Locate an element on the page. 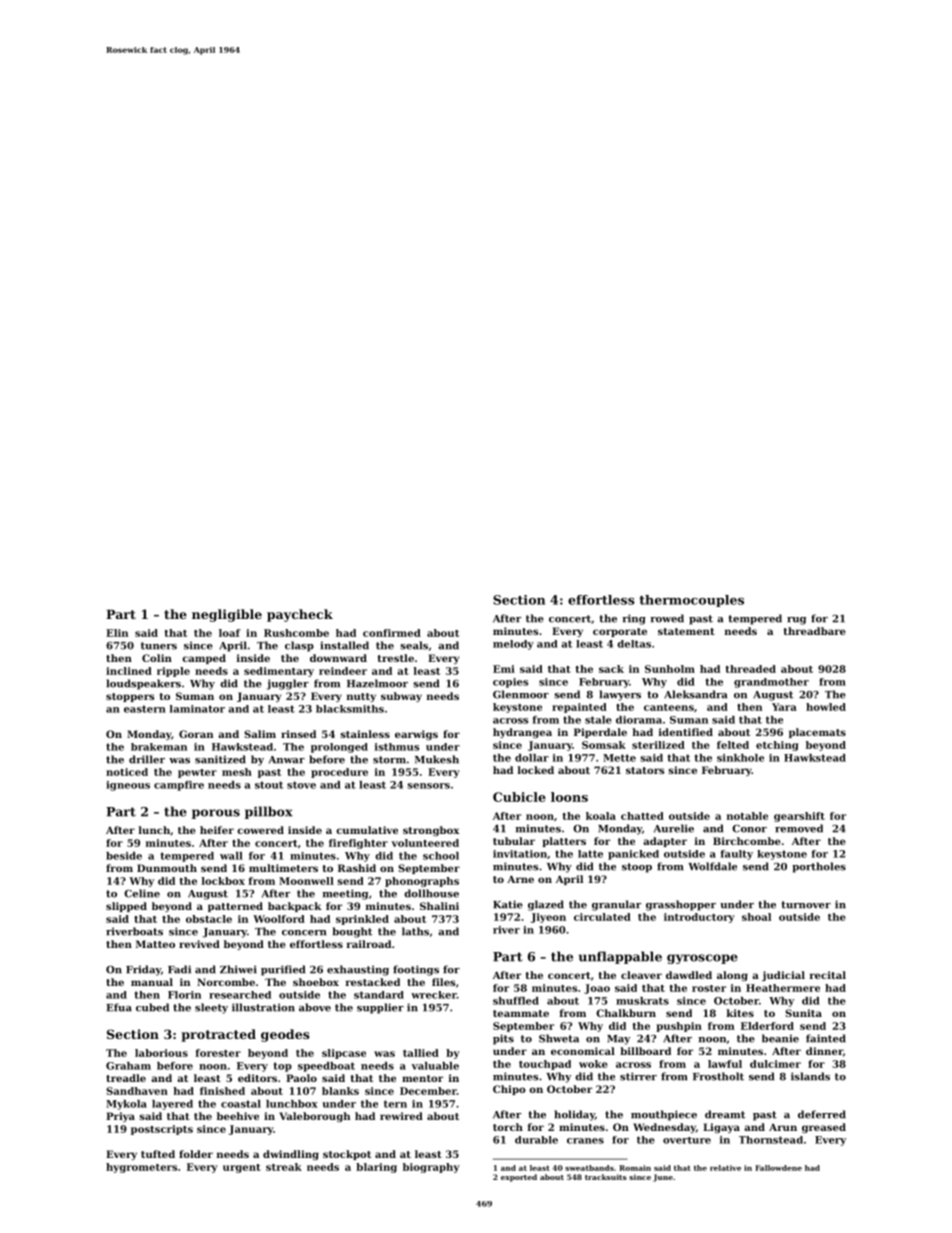 The image size is (952, 1233). concern is located at coordinates (304, 933).
